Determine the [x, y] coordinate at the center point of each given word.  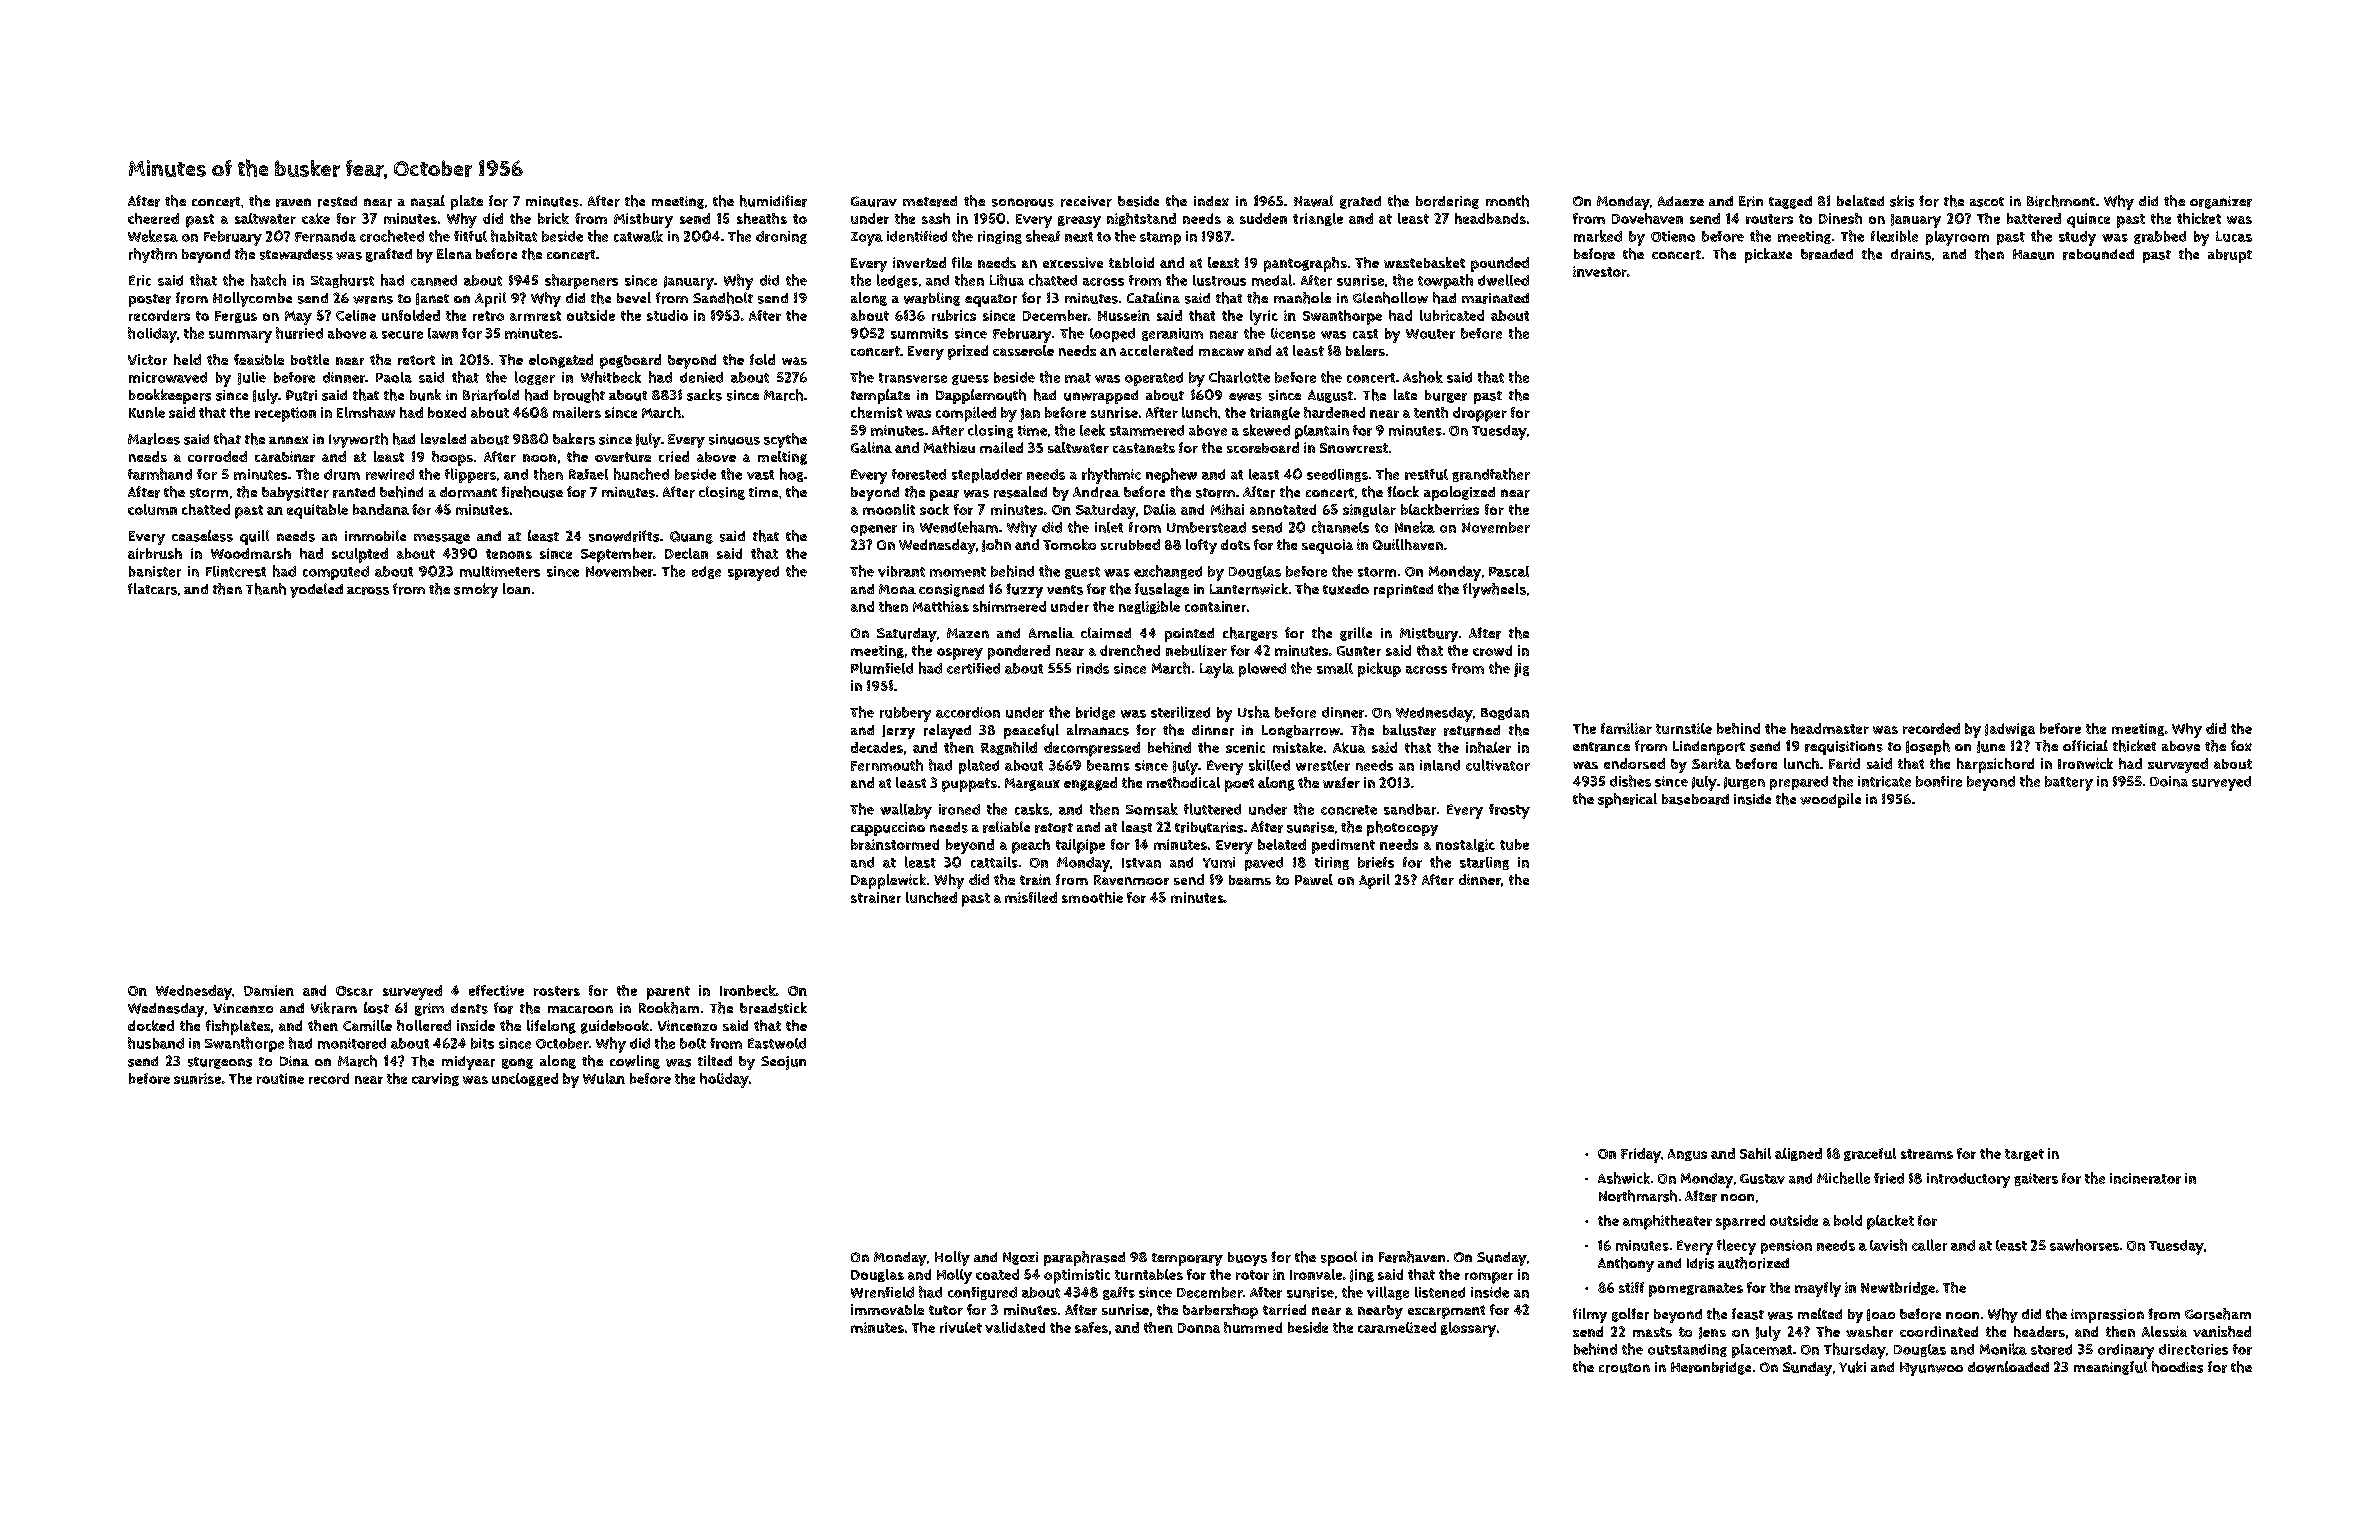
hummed [1253, 1327]
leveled [443, 439]
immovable [887, 1309]
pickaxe [1768, 255]
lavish [1888, 1245]
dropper [1480, 414]
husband [156, 1043]
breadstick [773, 1008]
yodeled [316, 590]
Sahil [1755, 1153]
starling [1484, 863]
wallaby [906, 811]
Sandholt [723, 298]
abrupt [2230, 256]
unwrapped [1101, 397]
